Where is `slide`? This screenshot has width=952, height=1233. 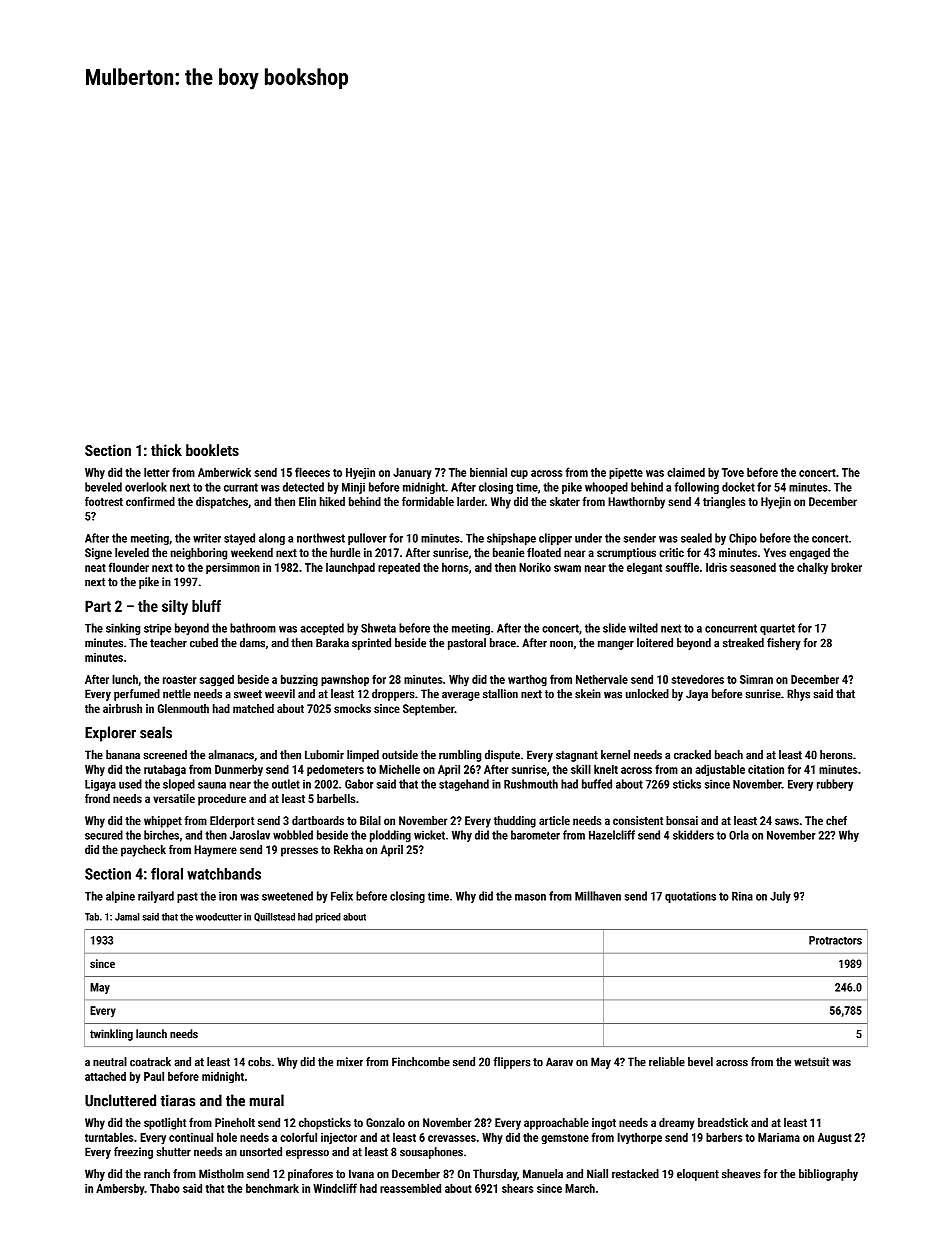
slide is located at coordinates (614, 628).
